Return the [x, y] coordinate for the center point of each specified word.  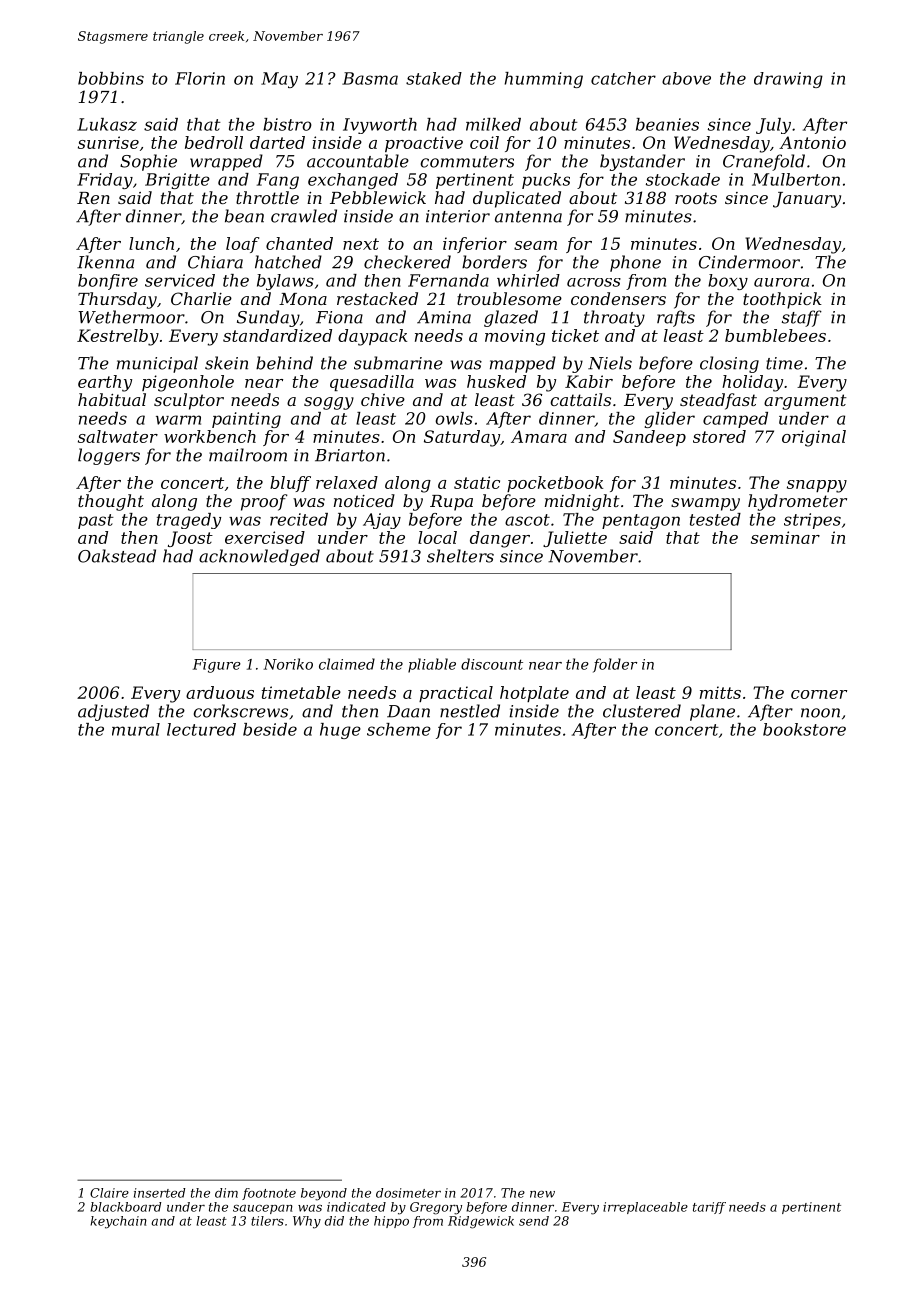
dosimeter [408, 1193]
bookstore [804, 729]
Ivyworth [380, 126]
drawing [788, 80]
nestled [470, 711]
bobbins [111, 78]
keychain [118, 1222]
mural [136, 729]
